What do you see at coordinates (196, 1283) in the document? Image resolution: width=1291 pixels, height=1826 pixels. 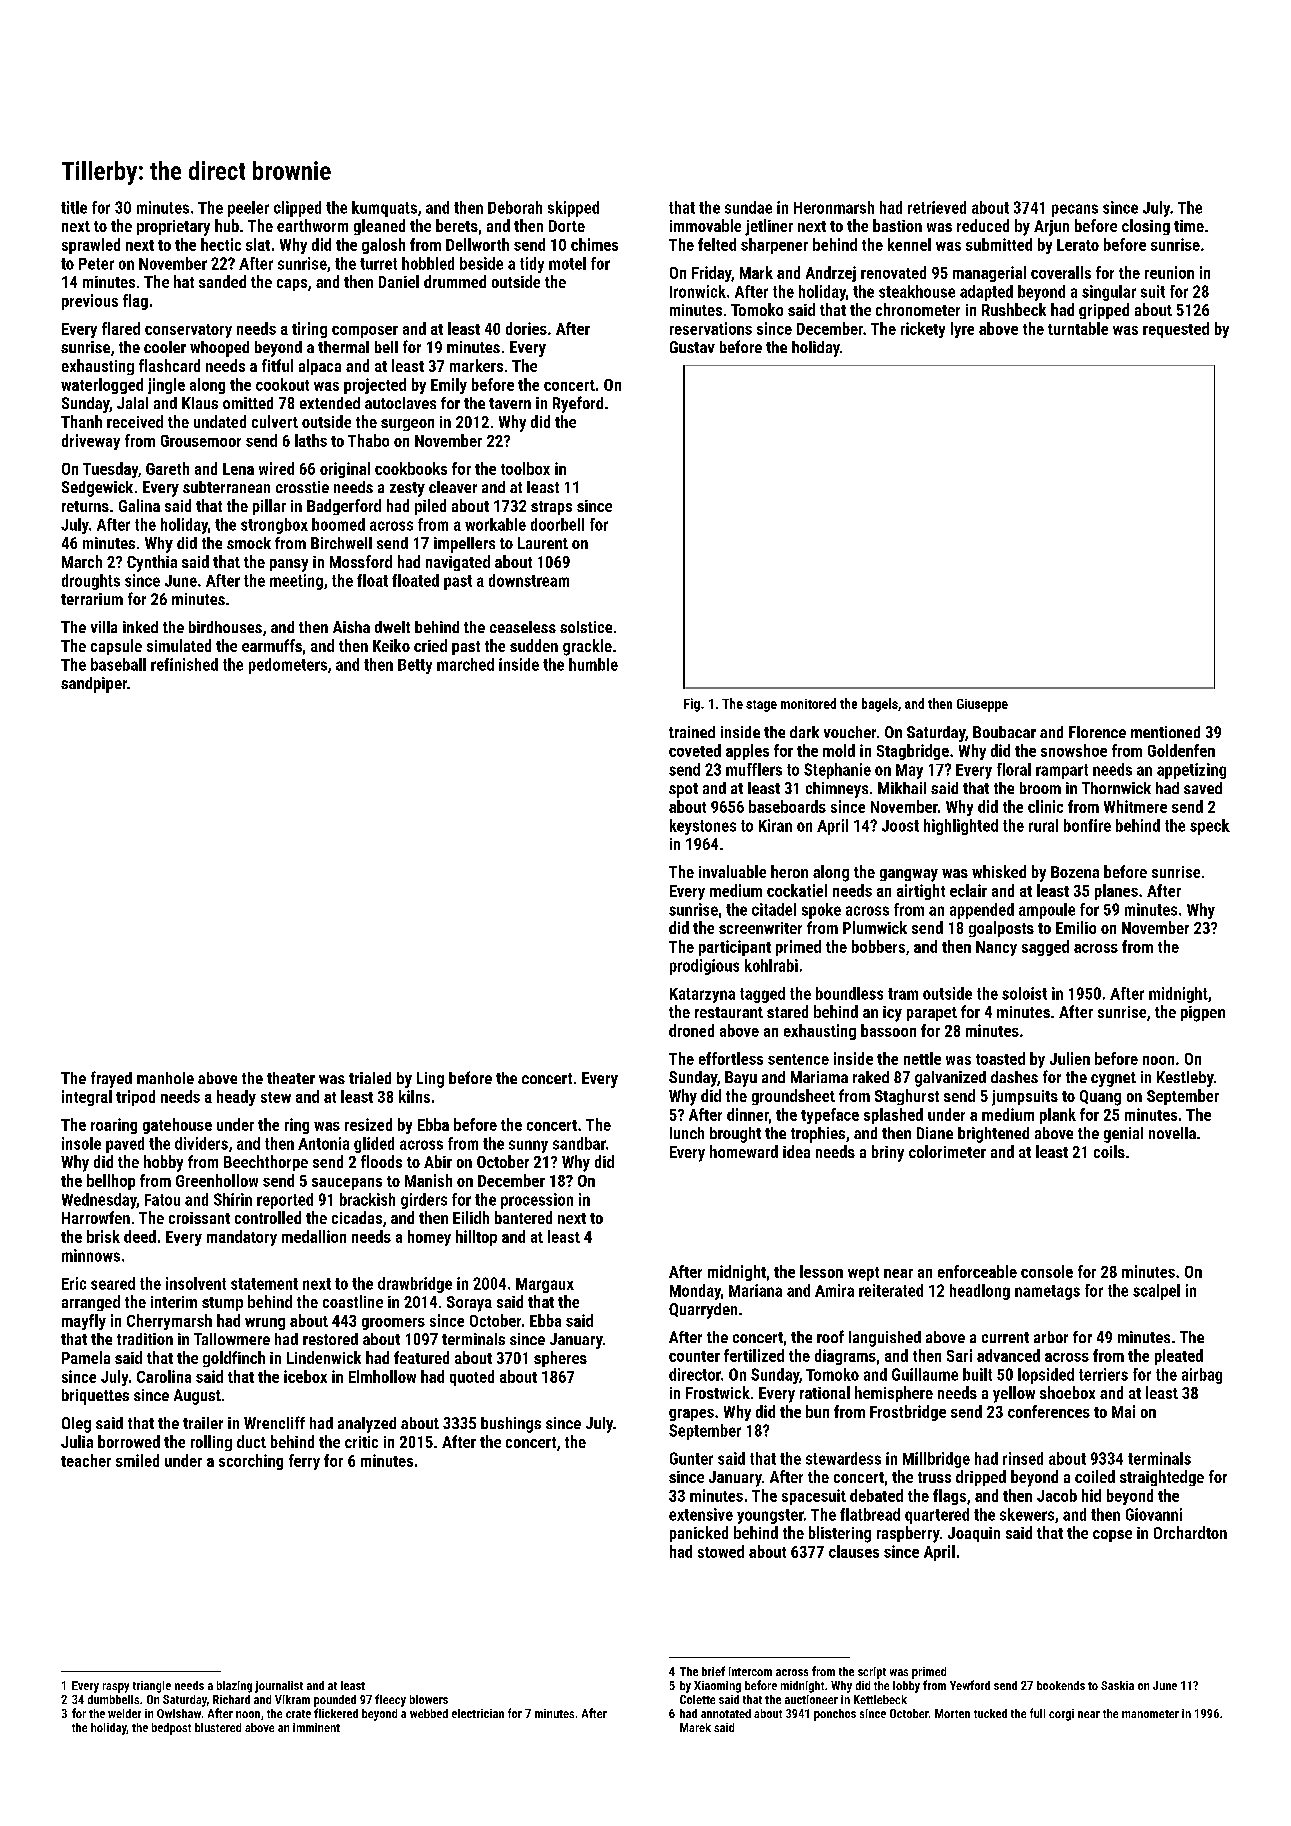 I see `insolvent` at bounding box center [196, 1283].
